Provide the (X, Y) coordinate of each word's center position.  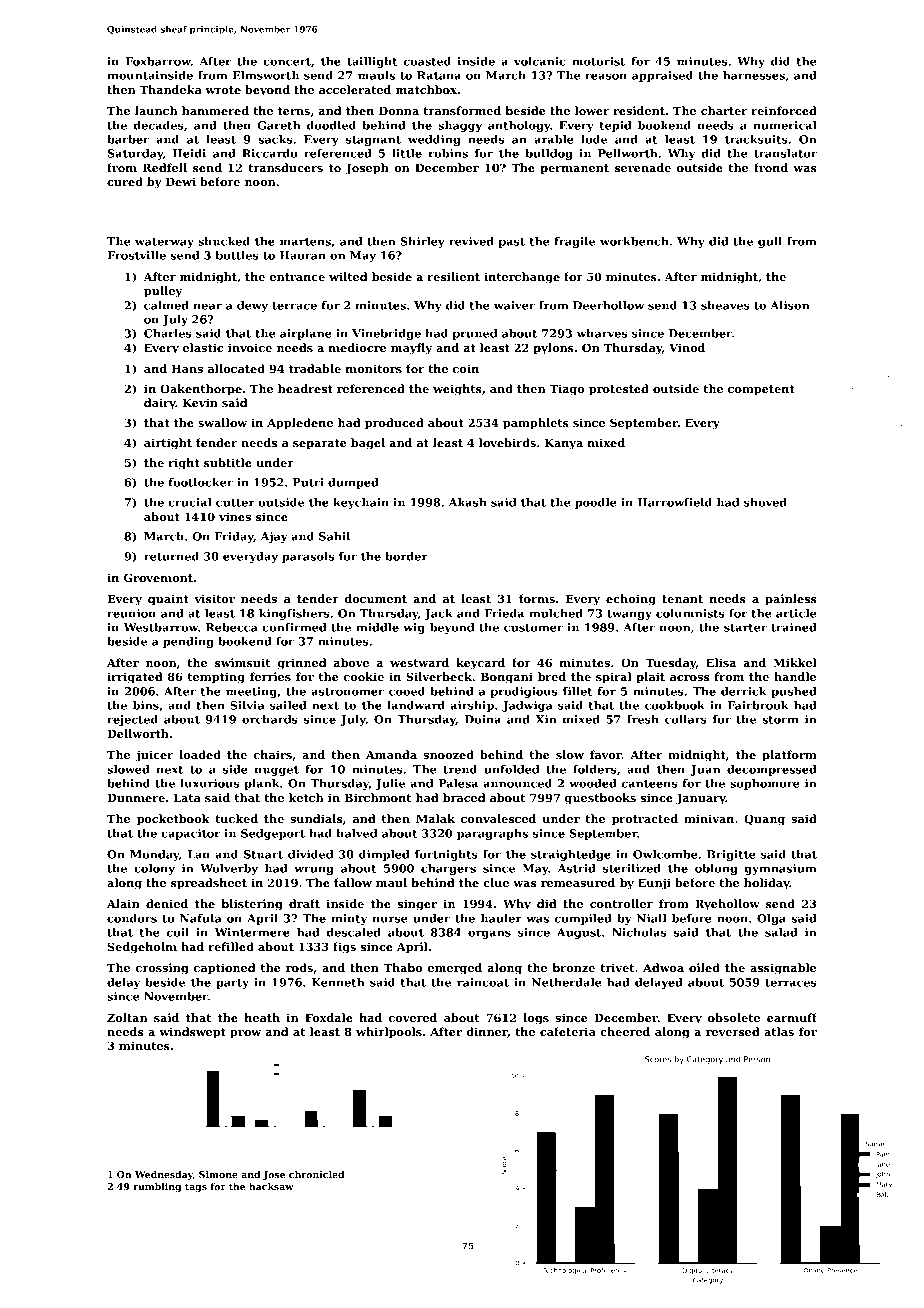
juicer (155, 756)
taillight (372, 62)
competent (761, 390)
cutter (235, 503)
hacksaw (271, 1186)
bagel (368, 444)
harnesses (754, 75)
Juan (705, 770)
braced (464, 797)
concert (287, 62)
